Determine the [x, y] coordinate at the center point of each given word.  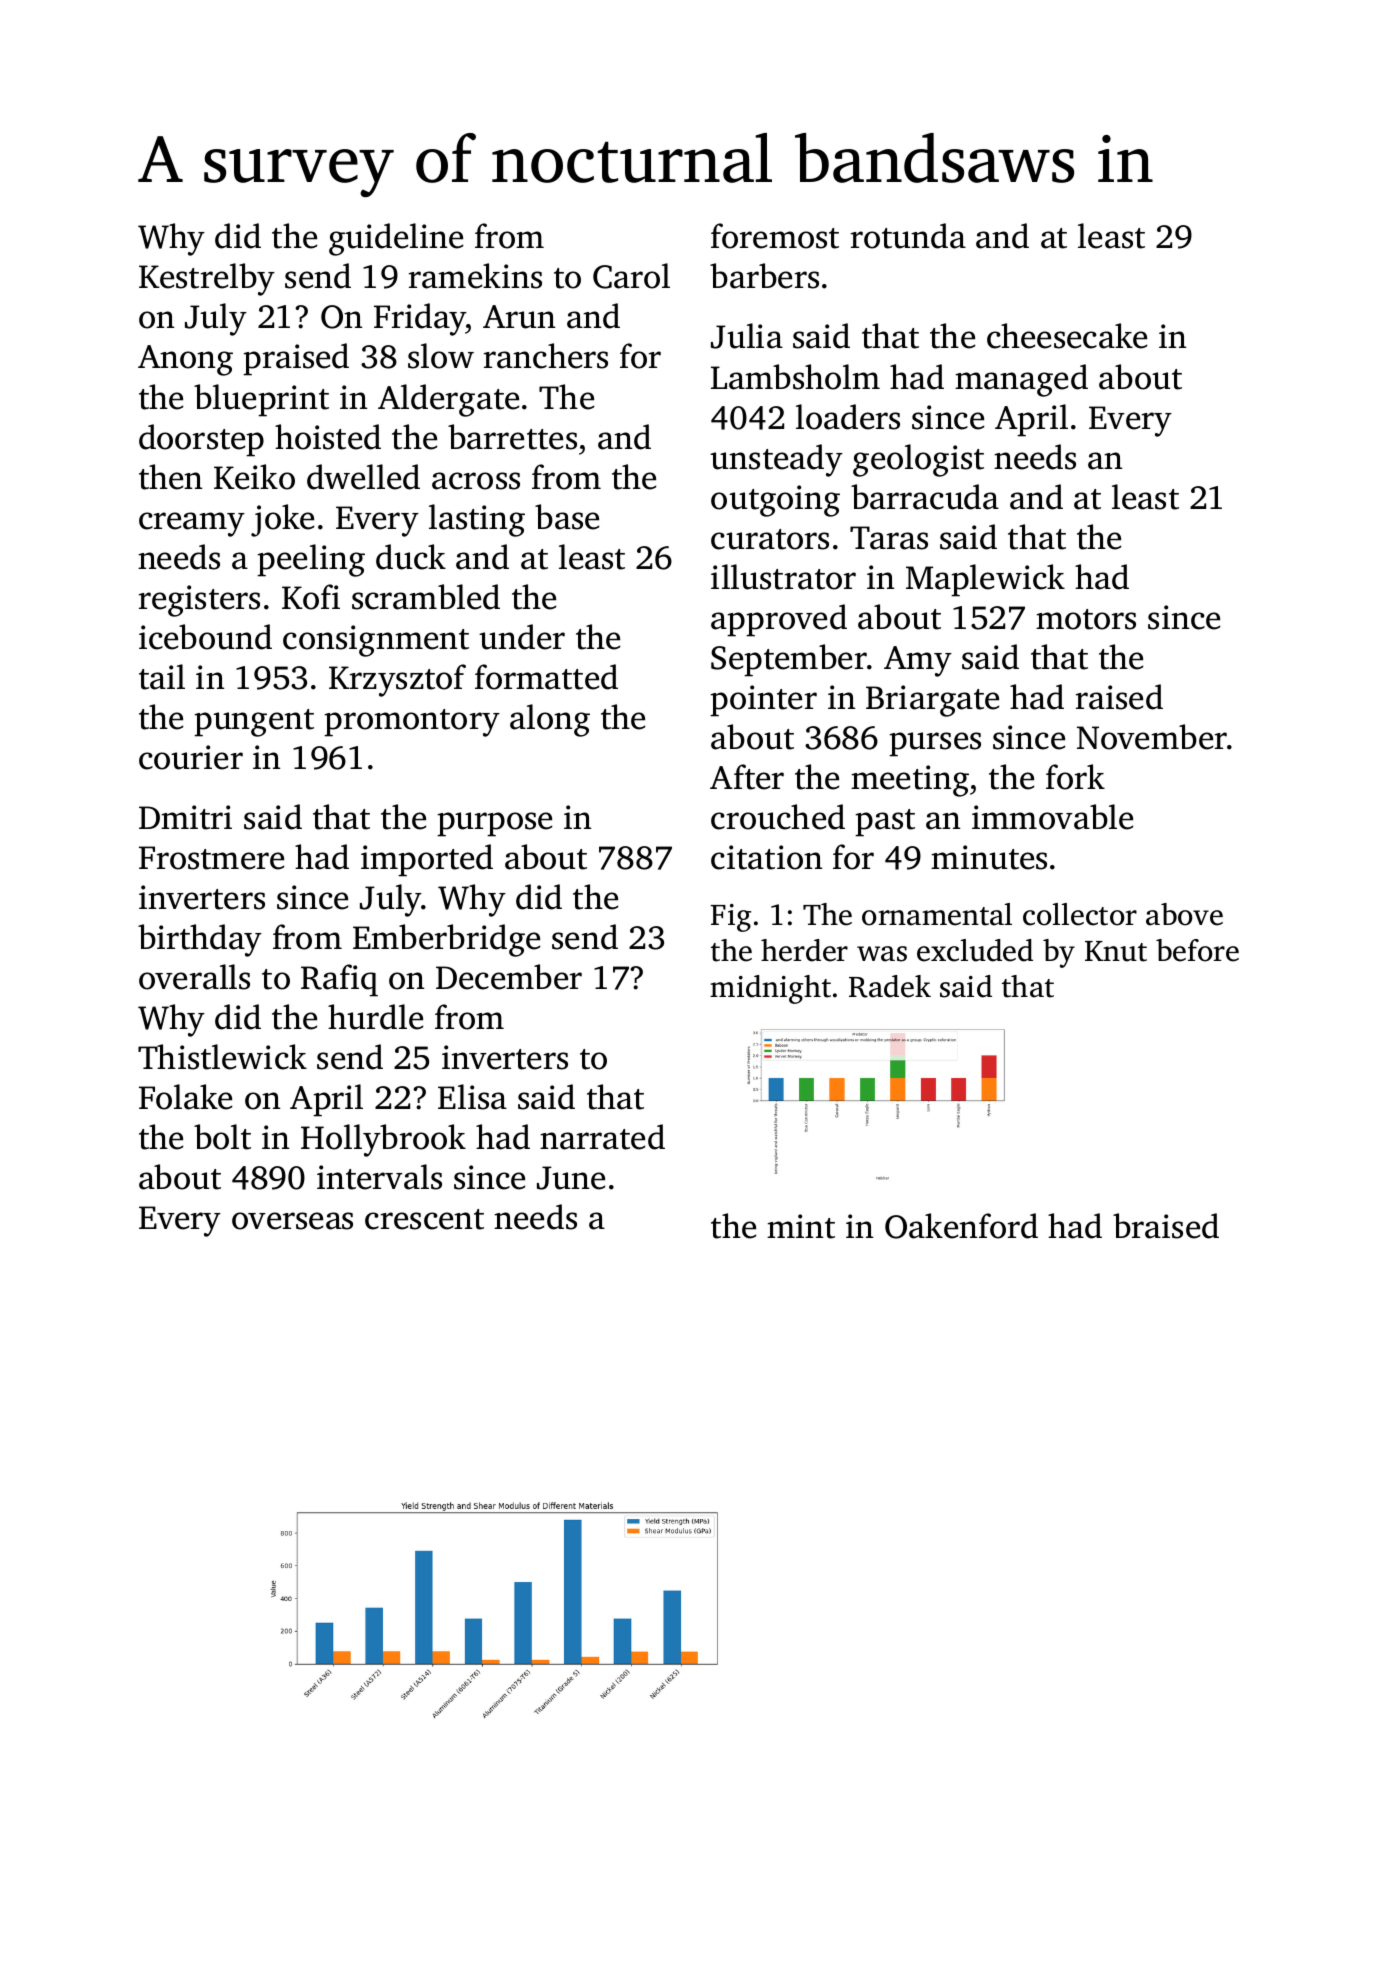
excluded [975, 950]
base [567, 517]
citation [766, 857]
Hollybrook [383, 1140]
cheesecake [1067, 336]
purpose [494, 824]
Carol [631, 276]
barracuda [925, 497]
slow [441, 356]
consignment [376, 641]
